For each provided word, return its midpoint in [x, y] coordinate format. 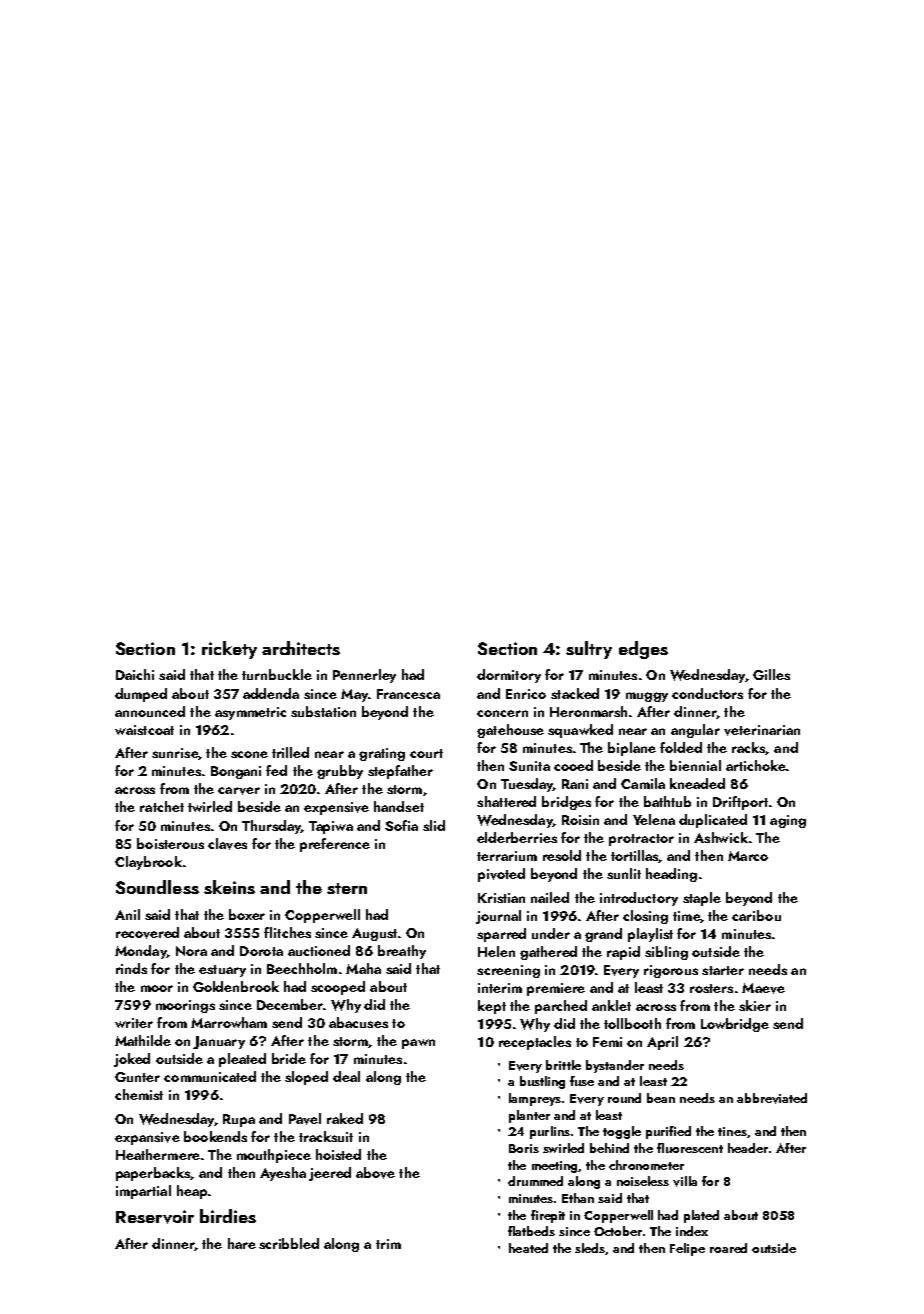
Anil [127, 914]
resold [562, 855]
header [748, 1148]
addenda [271, 693]
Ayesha [283, 1174]
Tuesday [527, 785]
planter [529, 1116]
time [686, 916]
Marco [748, 856]
